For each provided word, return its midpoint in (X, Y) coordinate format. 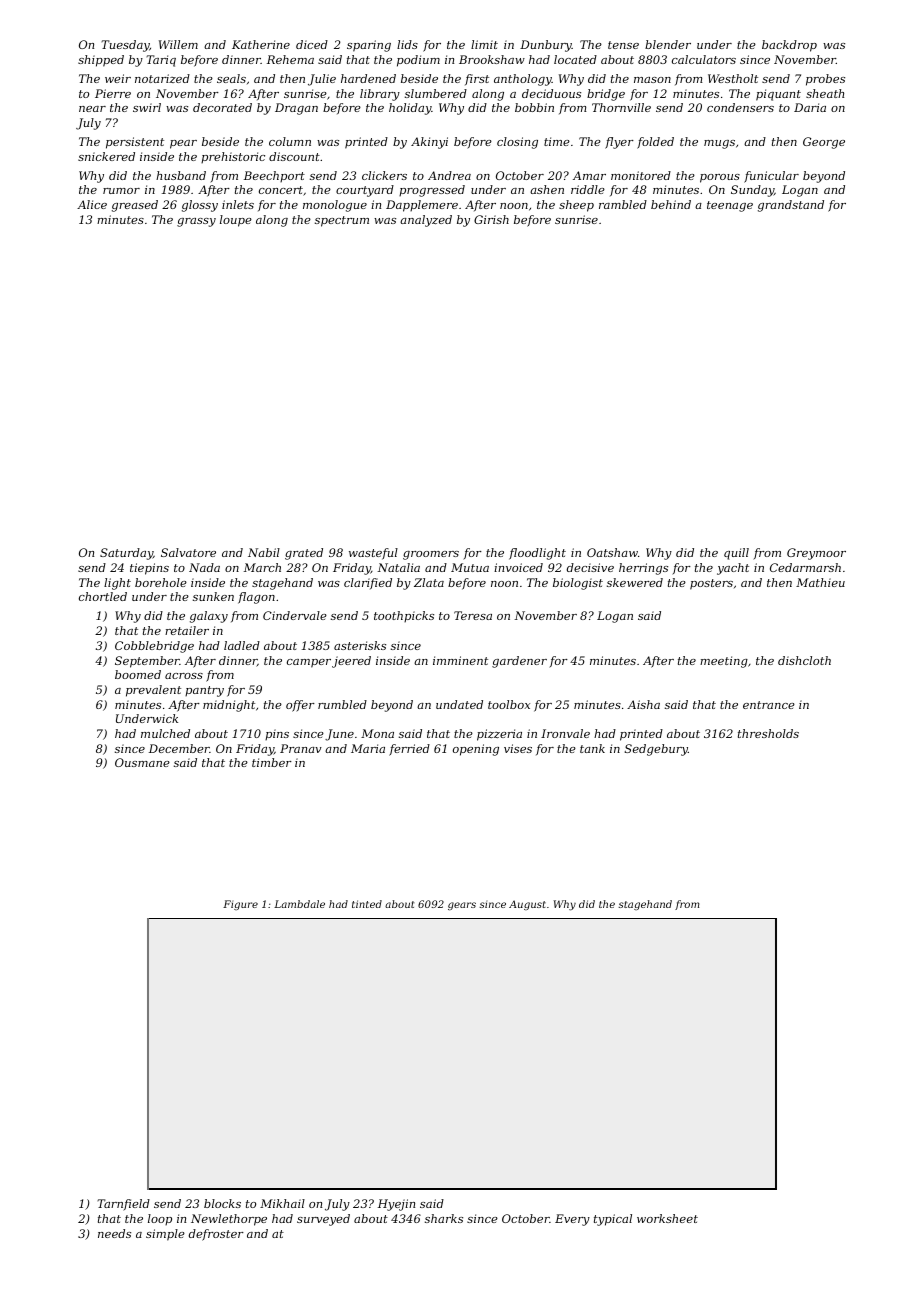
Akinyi (429, 143)
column (290, 141)
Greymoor (816, 554)
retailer (187, 630)
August (527, 905)
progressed (432, 191)
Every (572, 1220)
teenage (730, 206)
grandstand (791, 206)
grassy (196, 222)
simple (165, 1235)
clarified (368, 583)
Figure (240, 905)
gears (462, 906)
